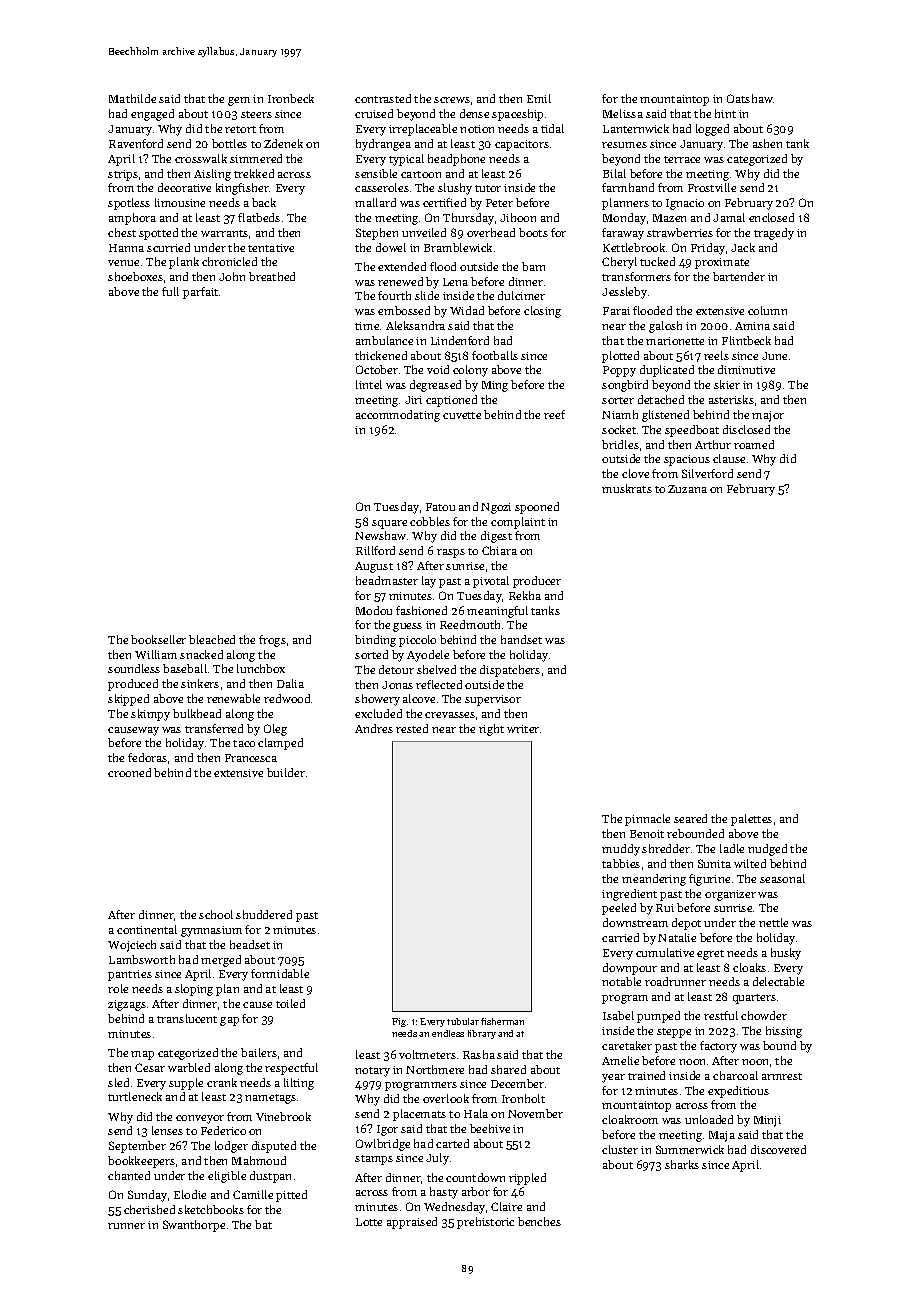 The height and width of the page is (1308, 924). Describe the element at coordinates (542, 312) in the page. I see `closing` at that location.
